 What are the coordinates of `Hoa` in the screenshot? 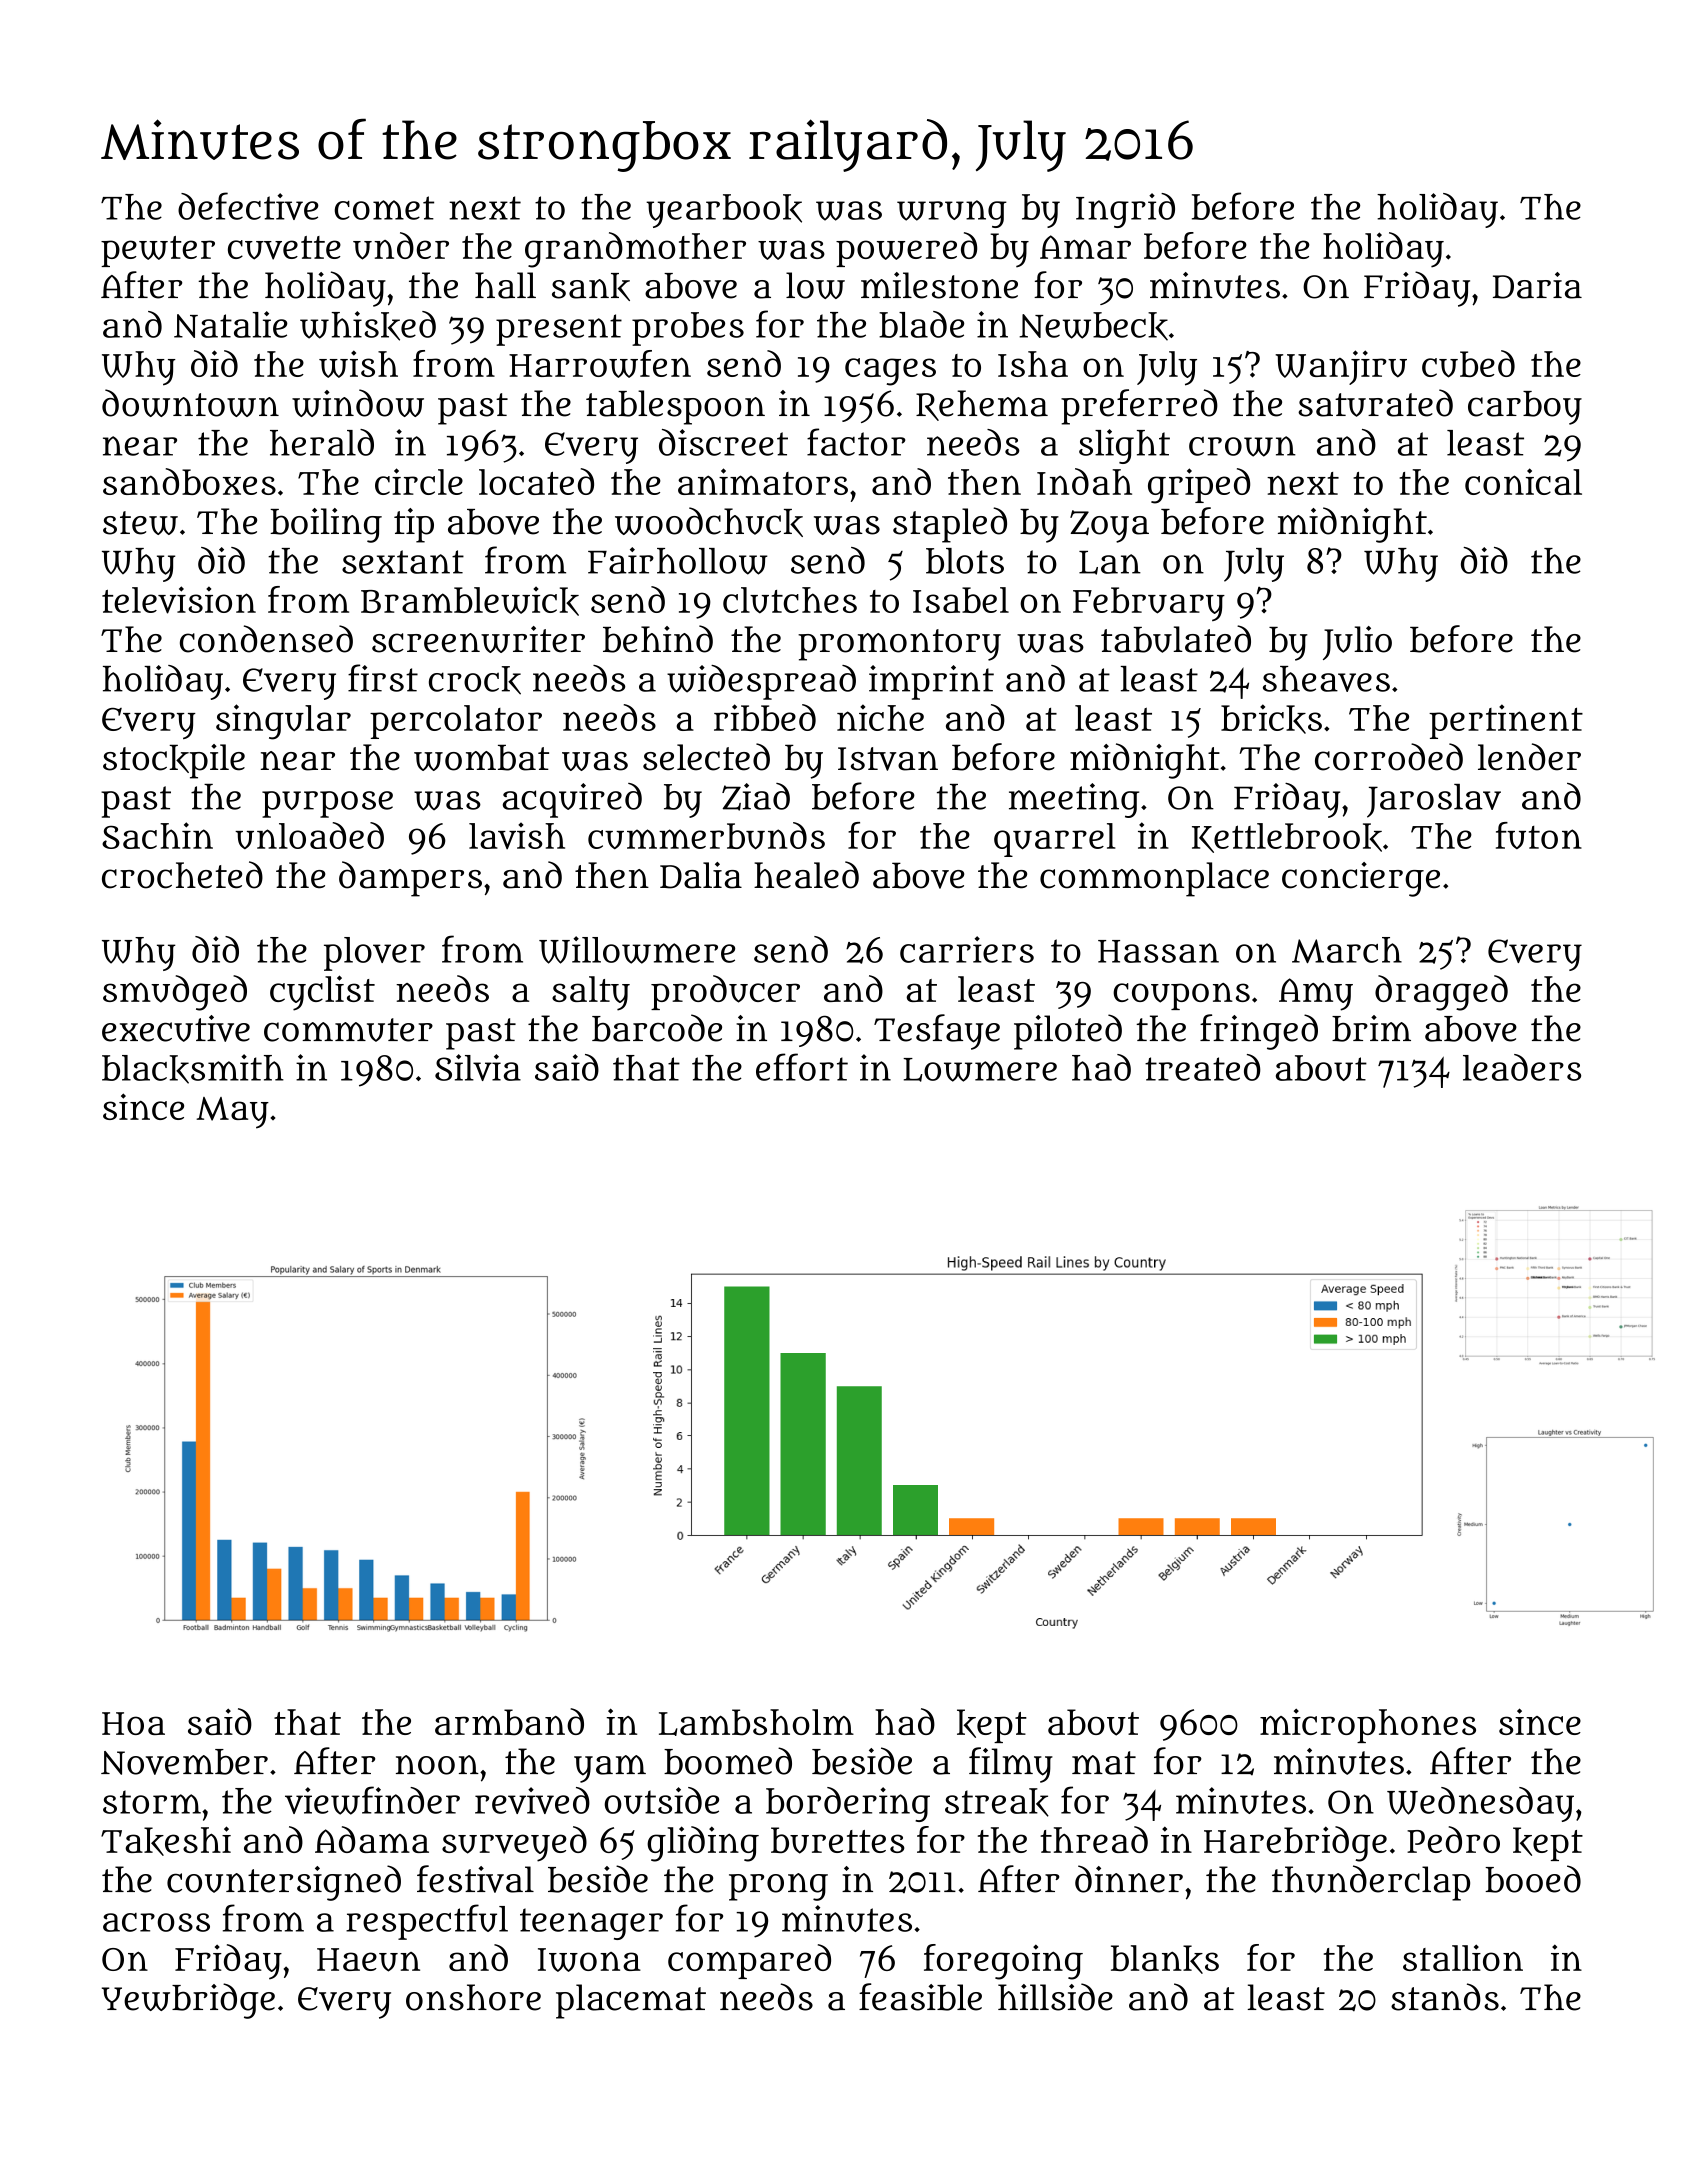 It's located at (133, 1723).
